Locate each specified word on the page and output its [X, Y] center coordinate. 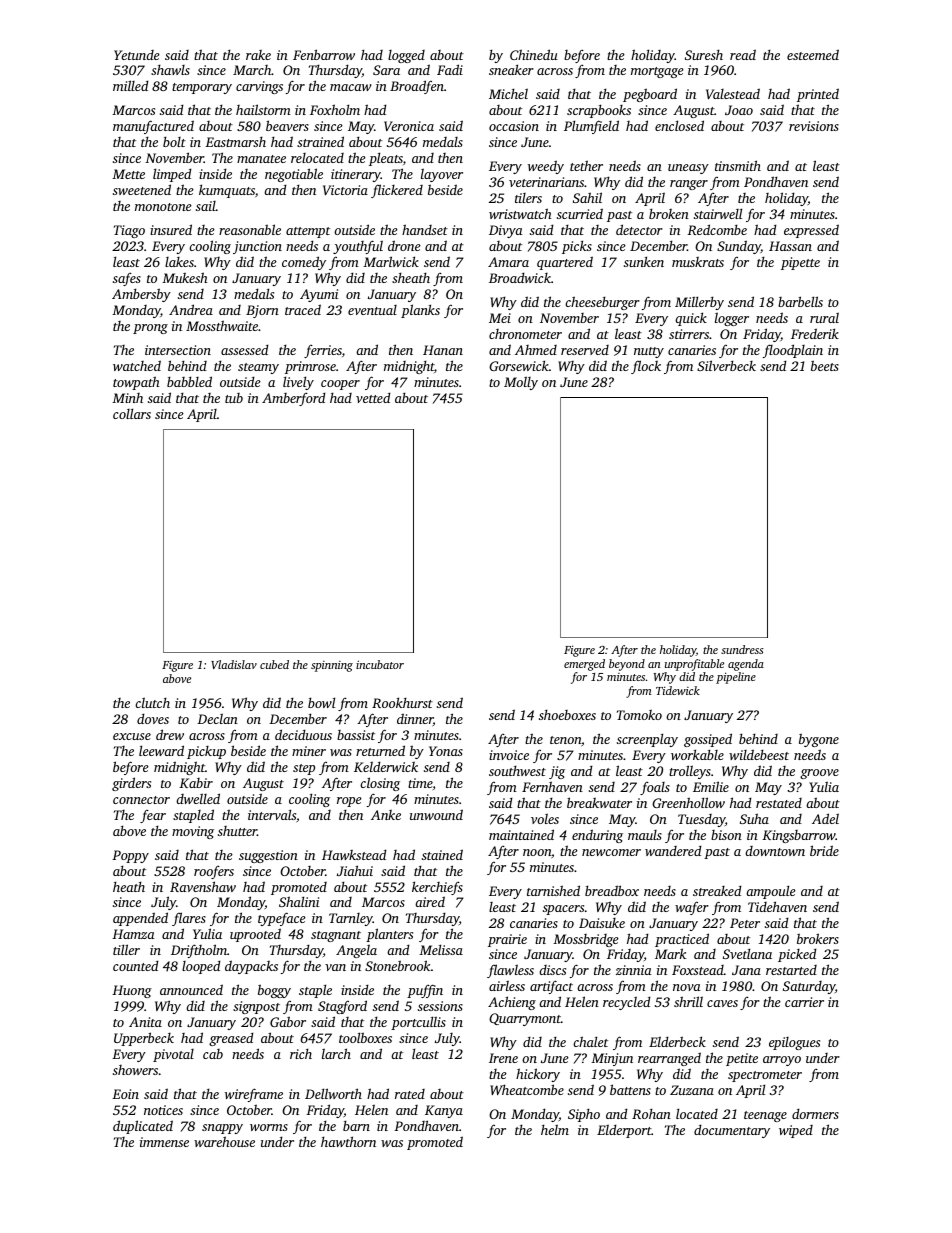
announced [191, 989]
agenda [746, 665]
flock [646, 367]
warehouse [224, 1141]
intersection [178, 350]
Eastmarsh [235, 141]
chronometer [525, 334]
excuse [132, 736]
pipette [800, 263]
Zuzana [692, 1090]
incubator [380, 664]
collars [132, 413]
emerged [584, 665]
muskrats [698, 262]
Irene [503, 1058]
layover [442, 175]
